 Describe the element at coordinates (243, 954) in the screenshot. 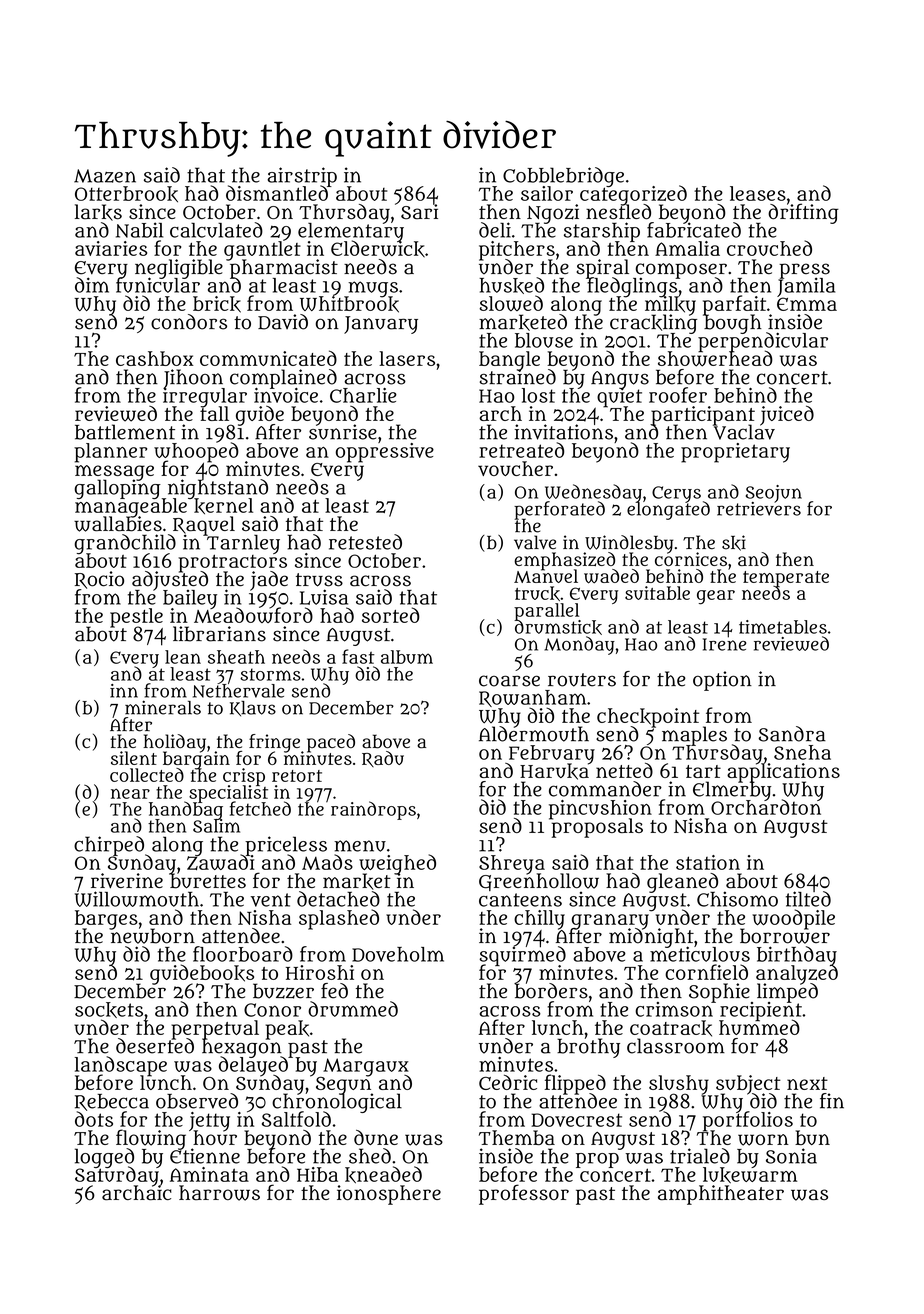

I see `floorboard` at that location.
